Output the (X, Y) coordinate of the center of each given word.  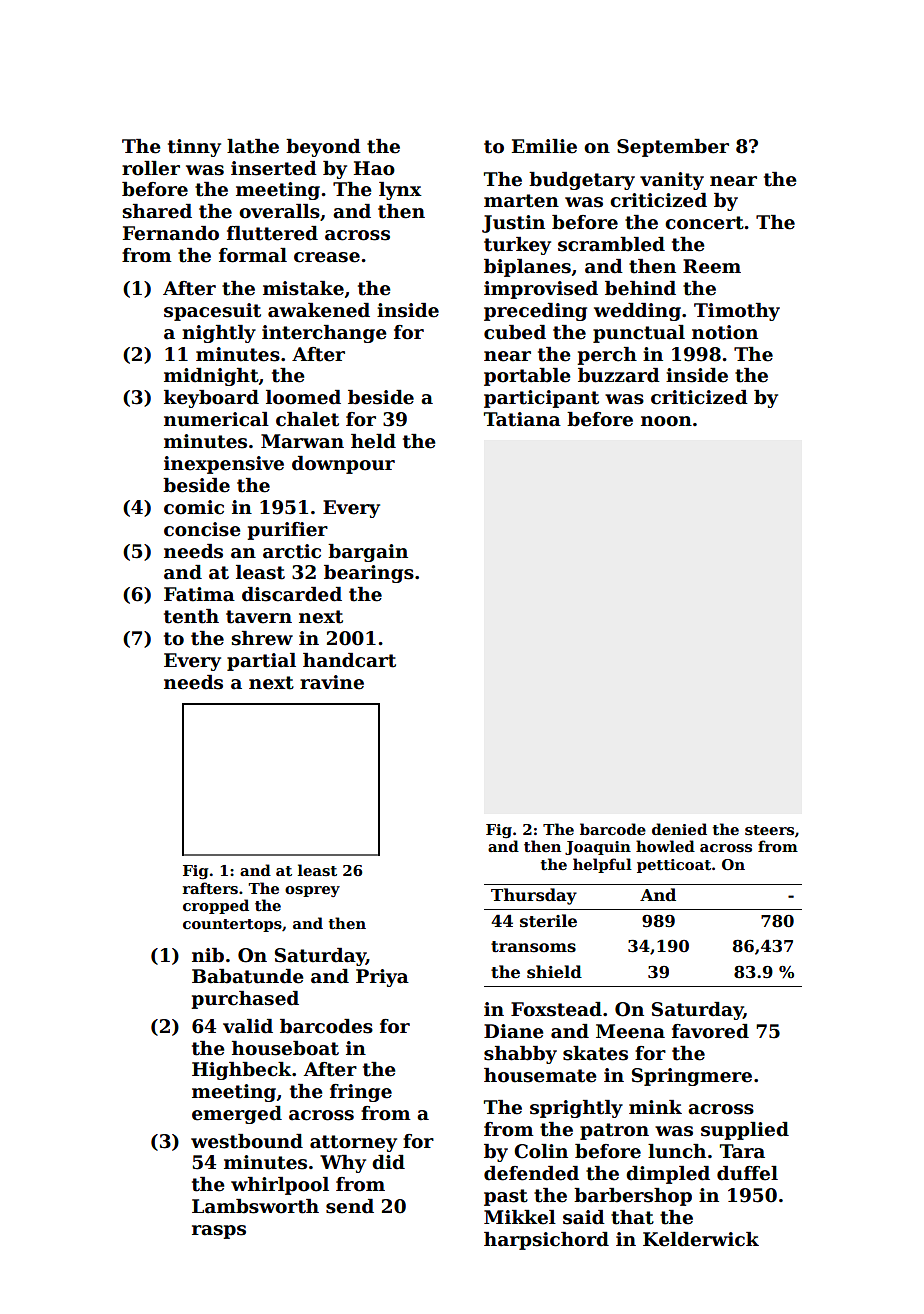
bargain (368, 553)
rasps (219, 1232)
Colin (541, 1151)
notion (725, 332)
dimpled (668, 1175)
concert (704, 223)
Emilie (544, 146)
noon (666, 421)
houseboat (285, 1048)
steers (769, 830)
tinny (194, 148)
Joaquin (598, 848)
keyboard (211, 399)
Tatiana (522, 419)
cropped (216, 906)
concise (202, 529)
